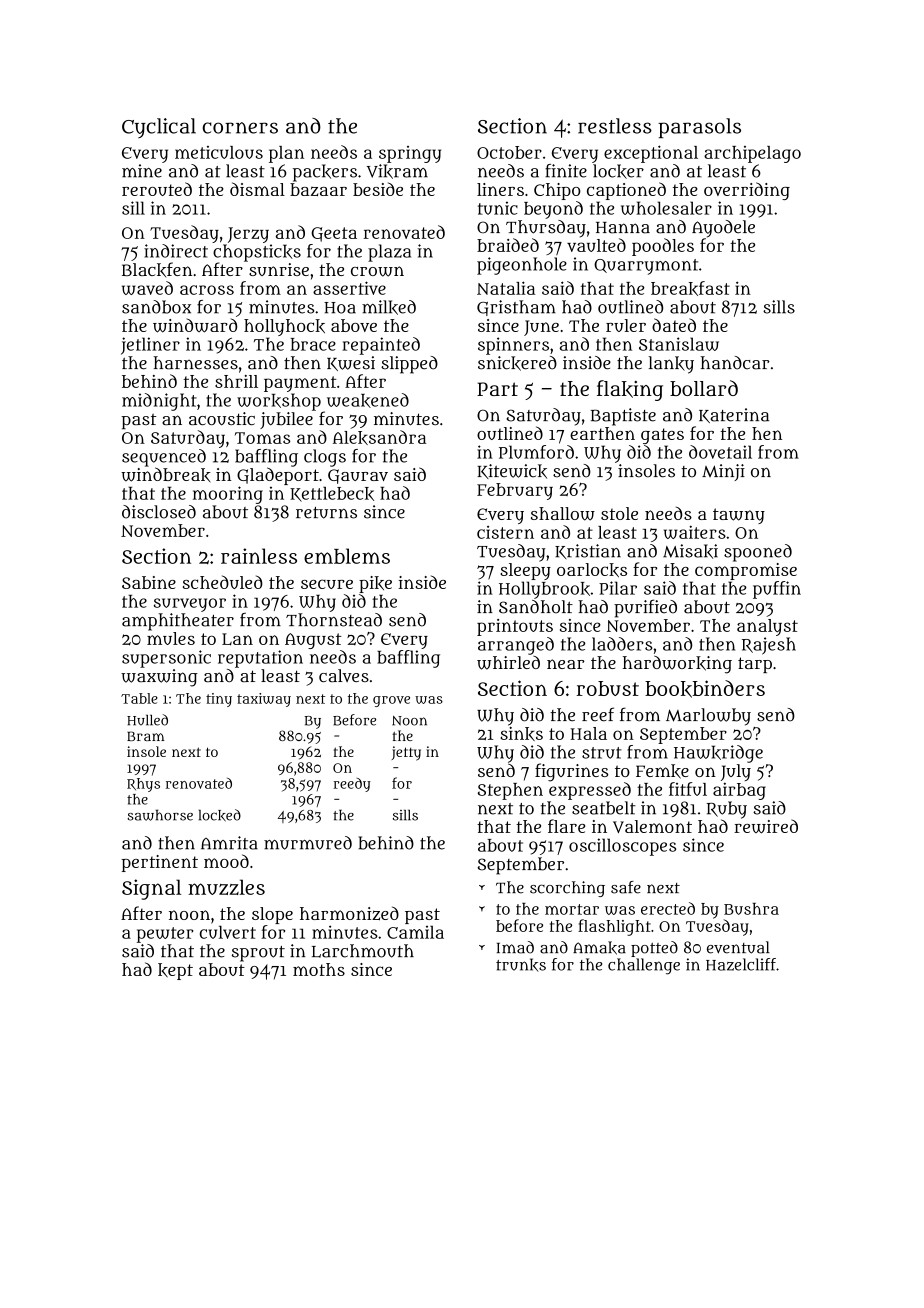 The image size is (924, 1308). Describe the element at coordinates (515, 947) in the image. I see `Imad` at that location.
